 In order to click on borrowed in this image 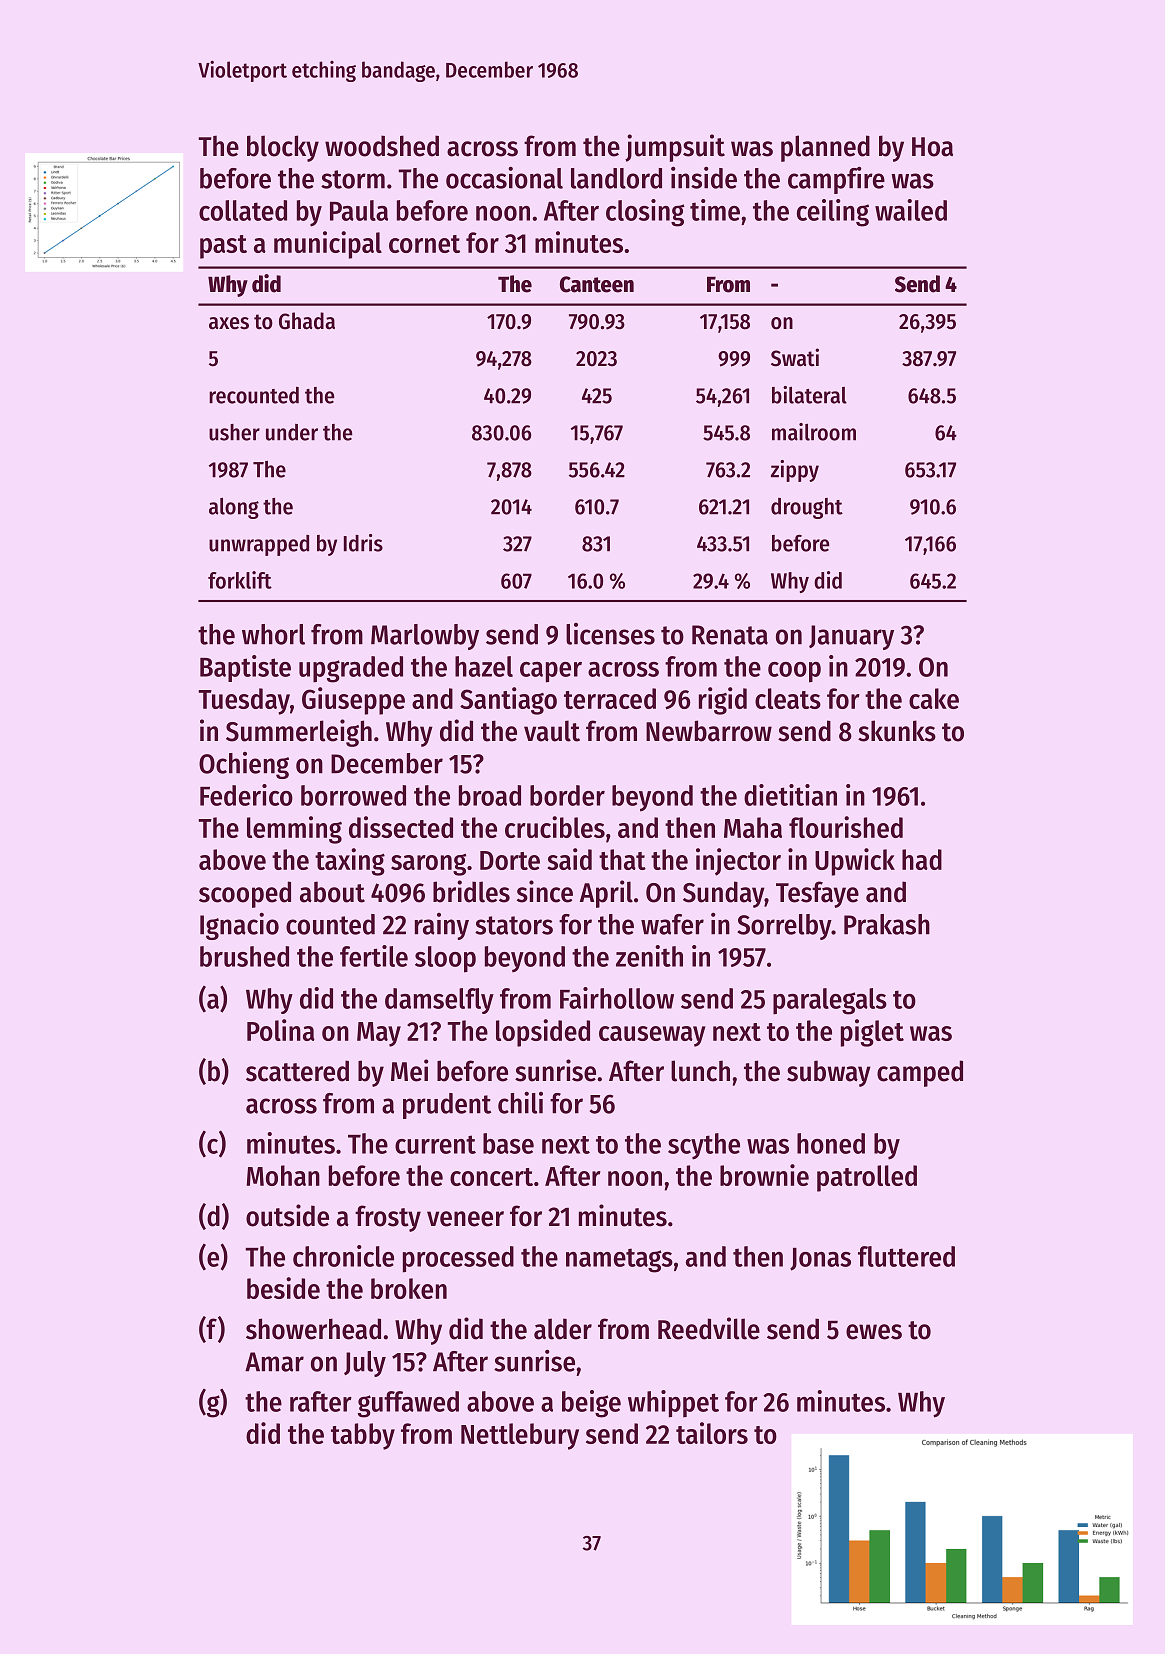, I will do `click(353, 795)`.
